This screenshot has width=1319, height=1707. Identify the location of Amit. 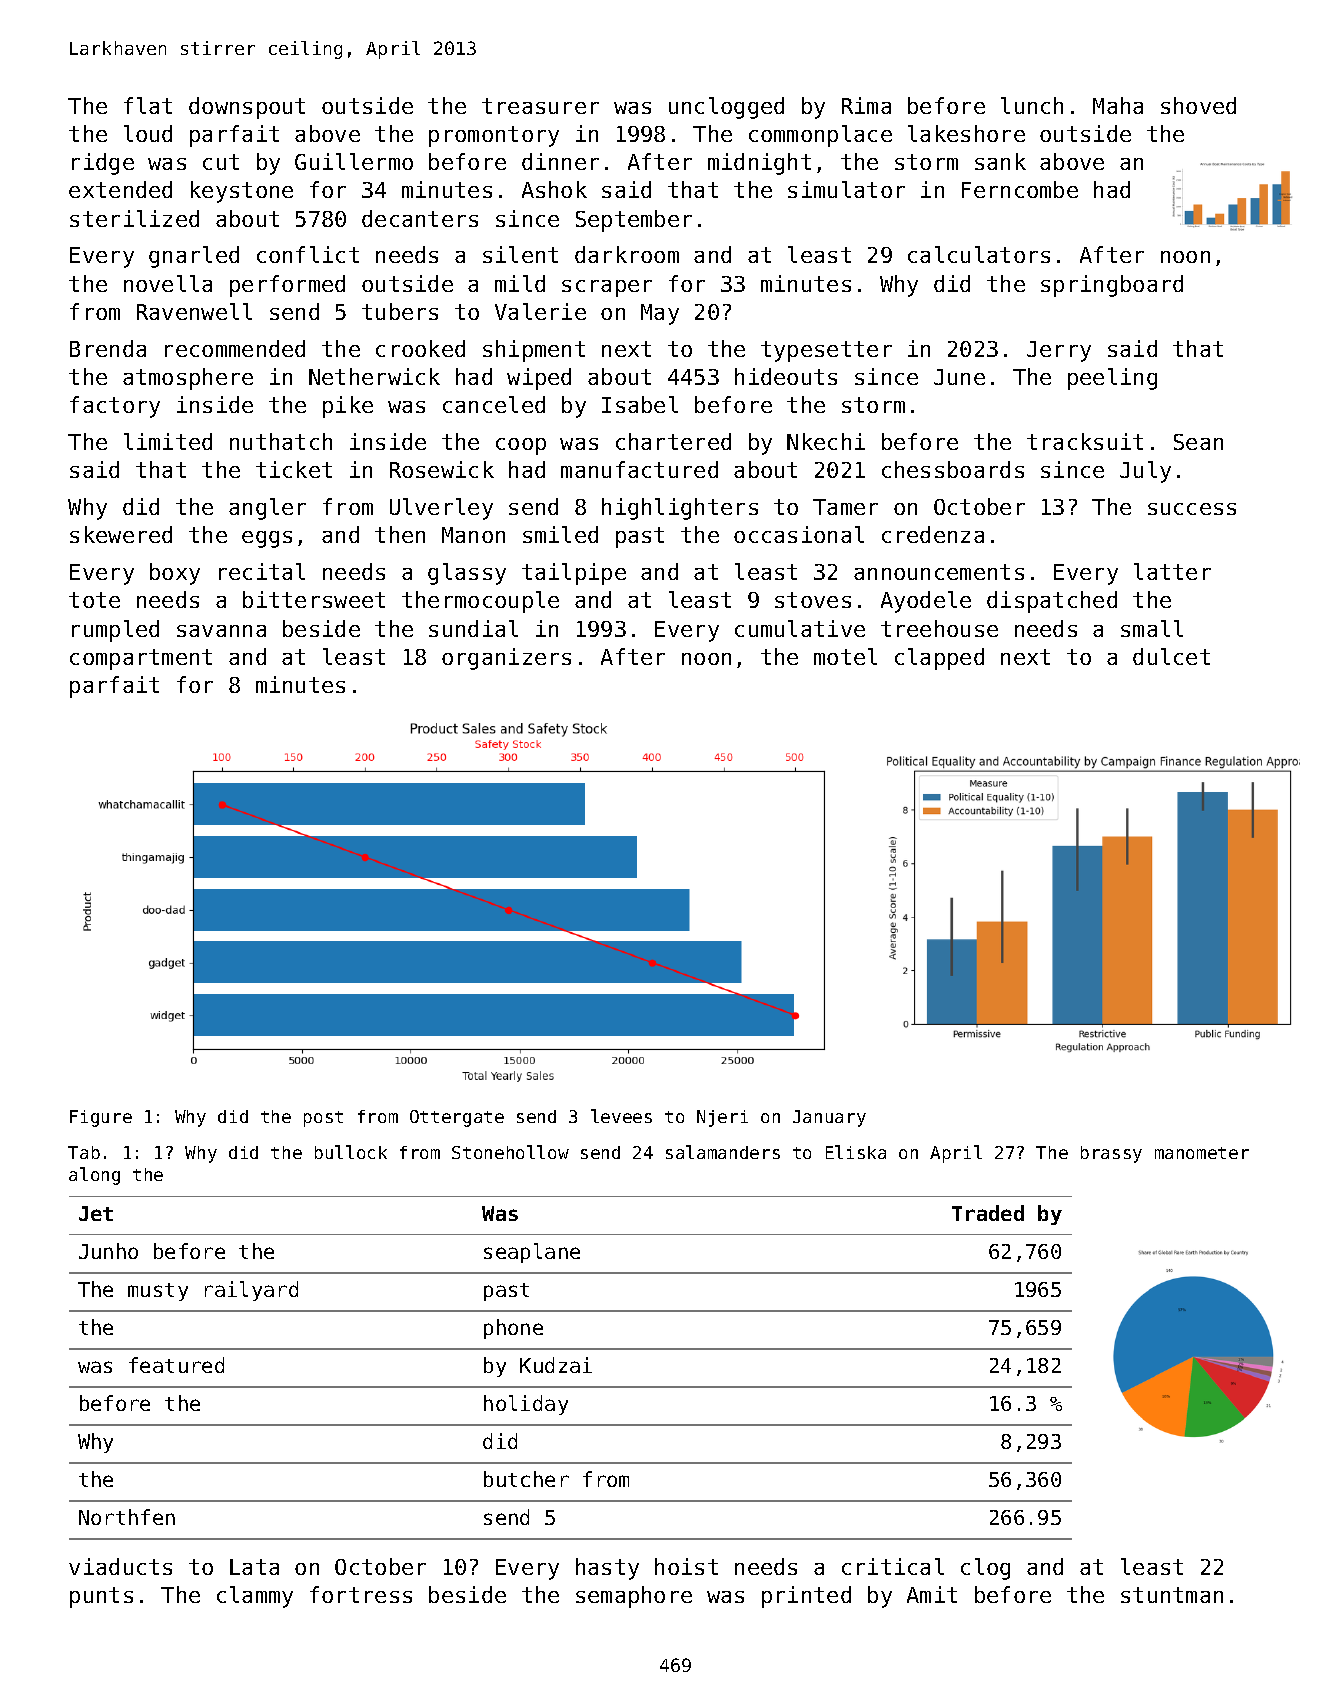
(932, 1594).
